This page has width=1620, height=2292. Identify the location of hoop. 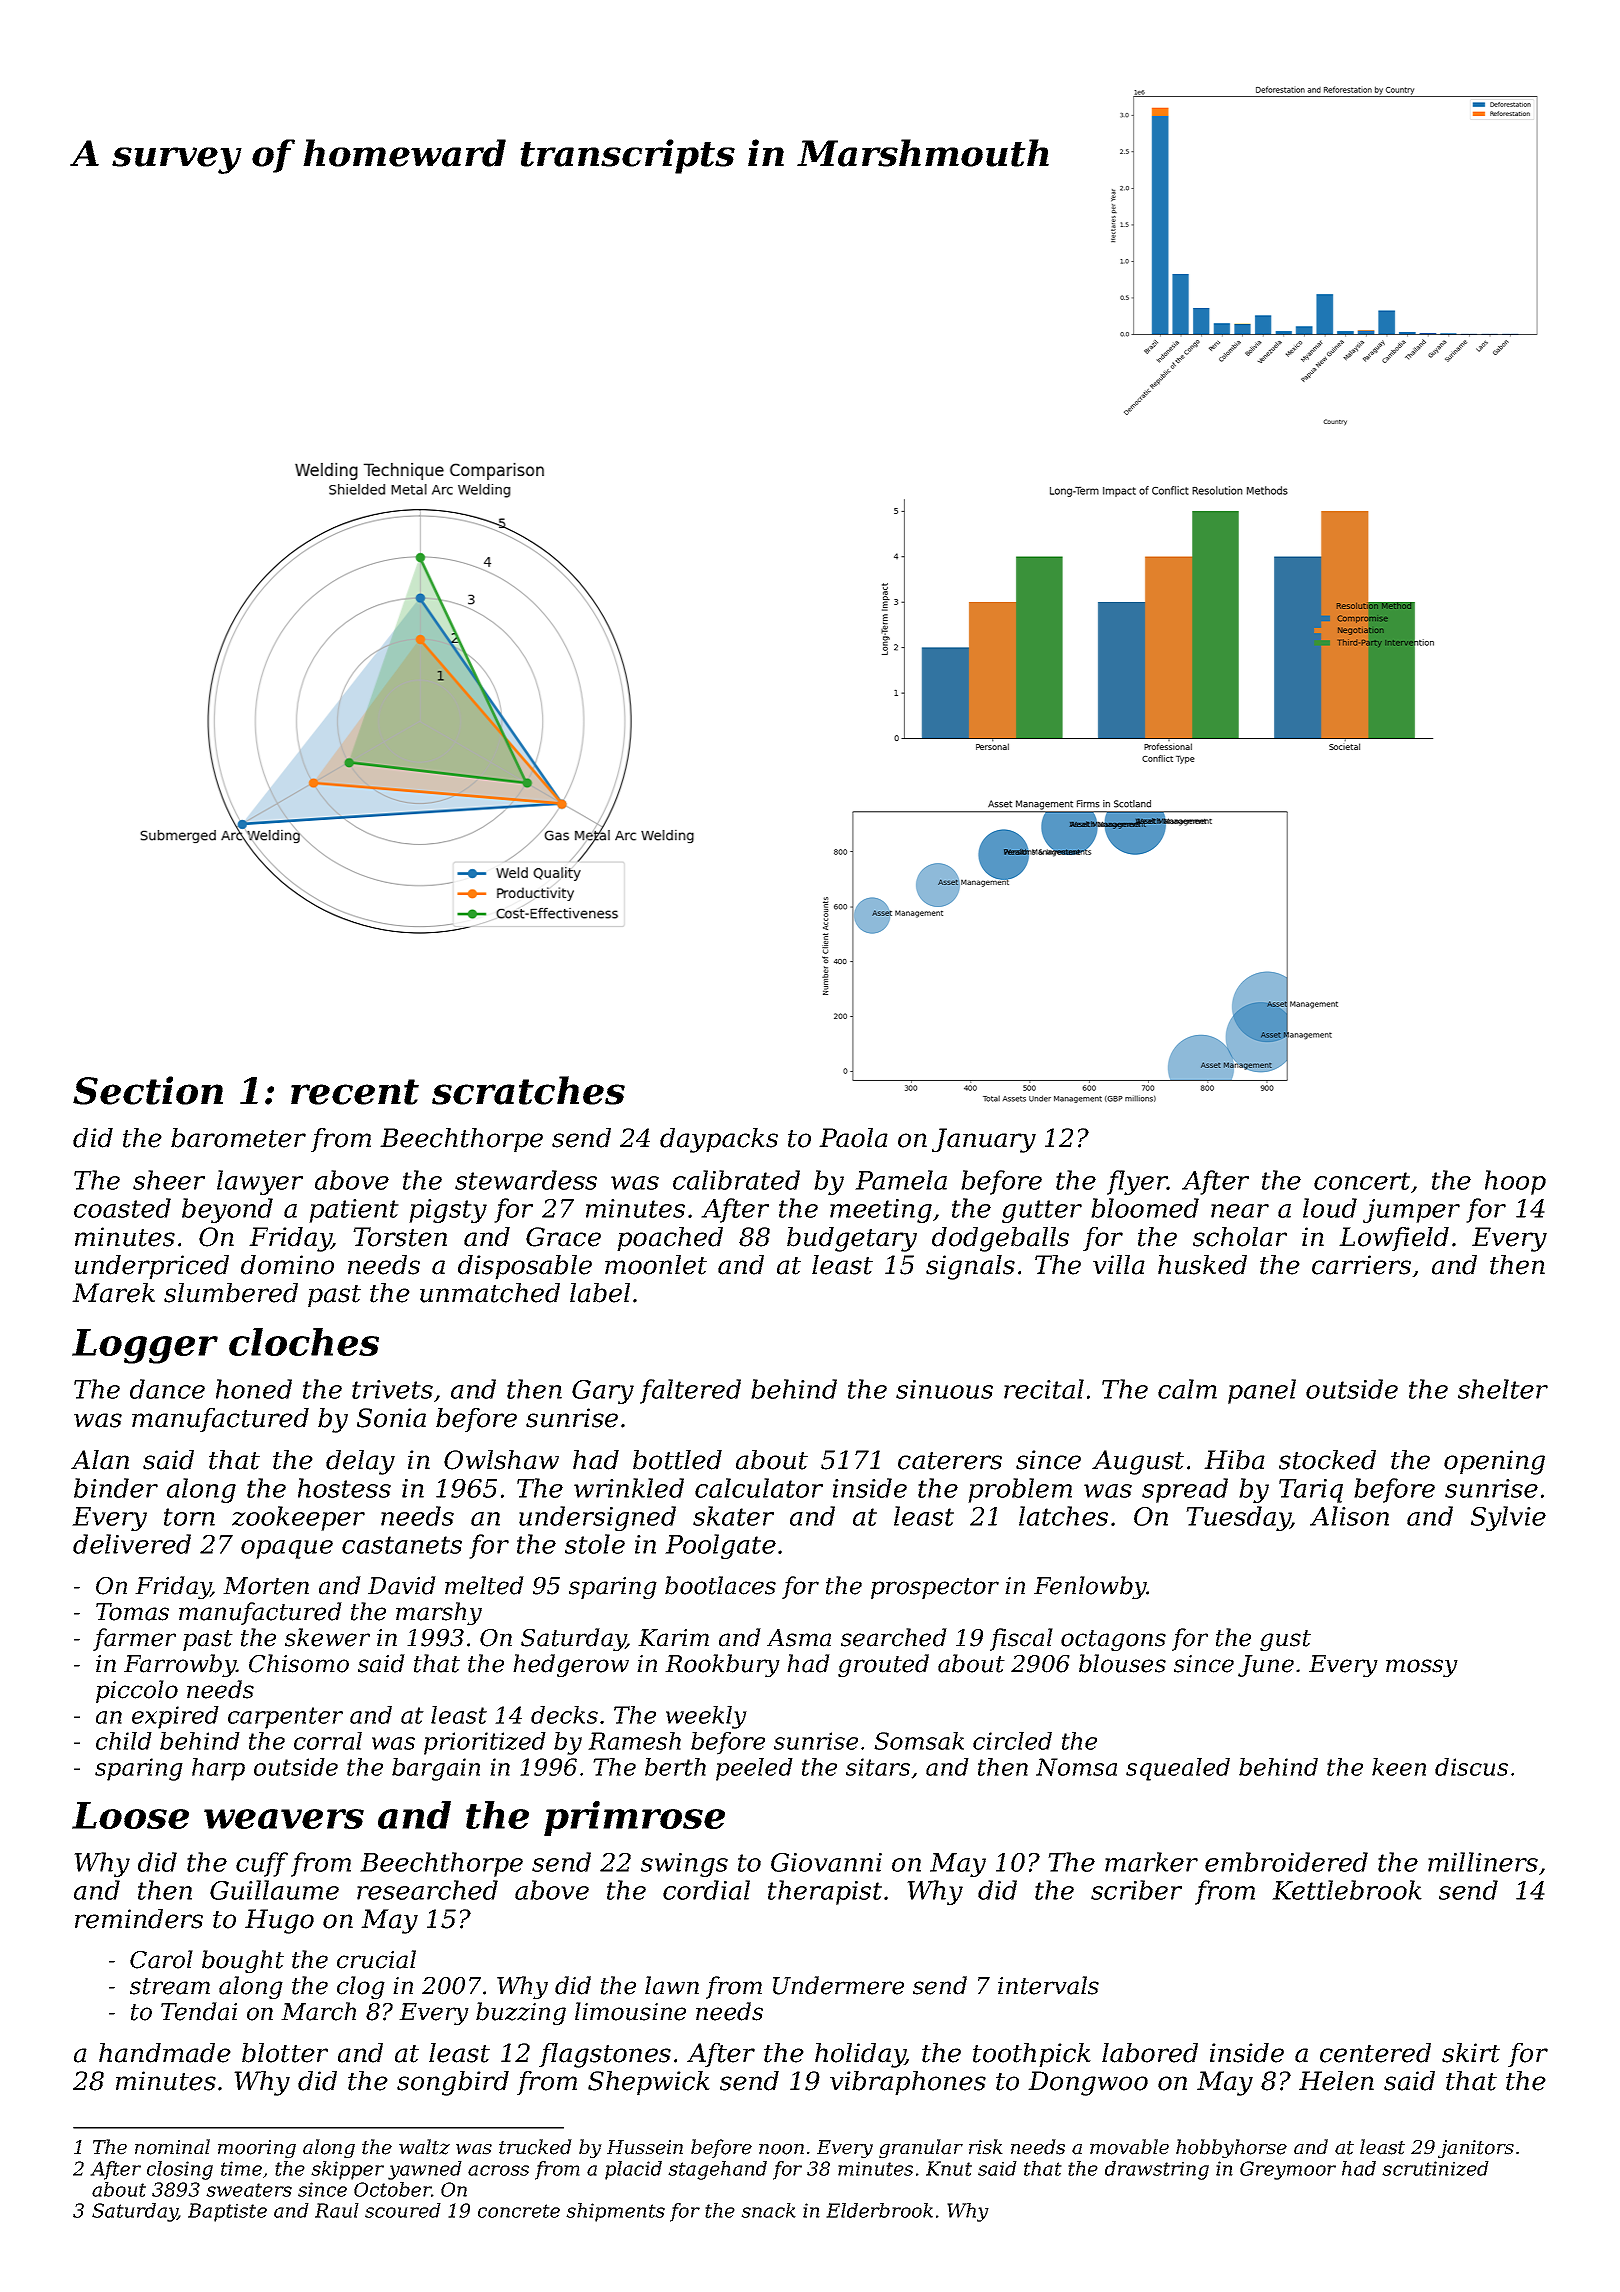
(1515, 1182).
